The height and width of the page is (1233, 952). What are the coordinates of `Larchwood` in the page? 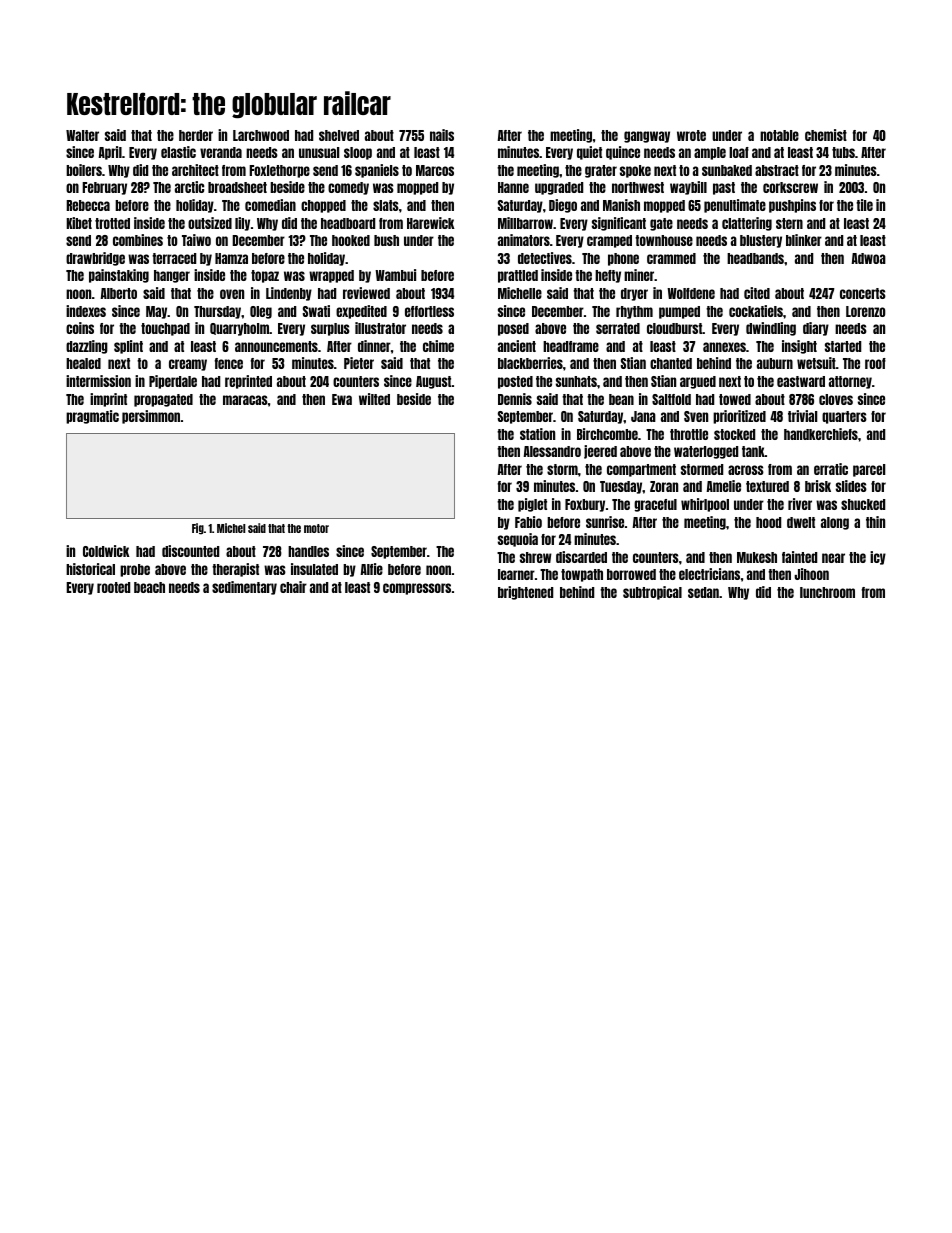 It's located at (261, 135).
